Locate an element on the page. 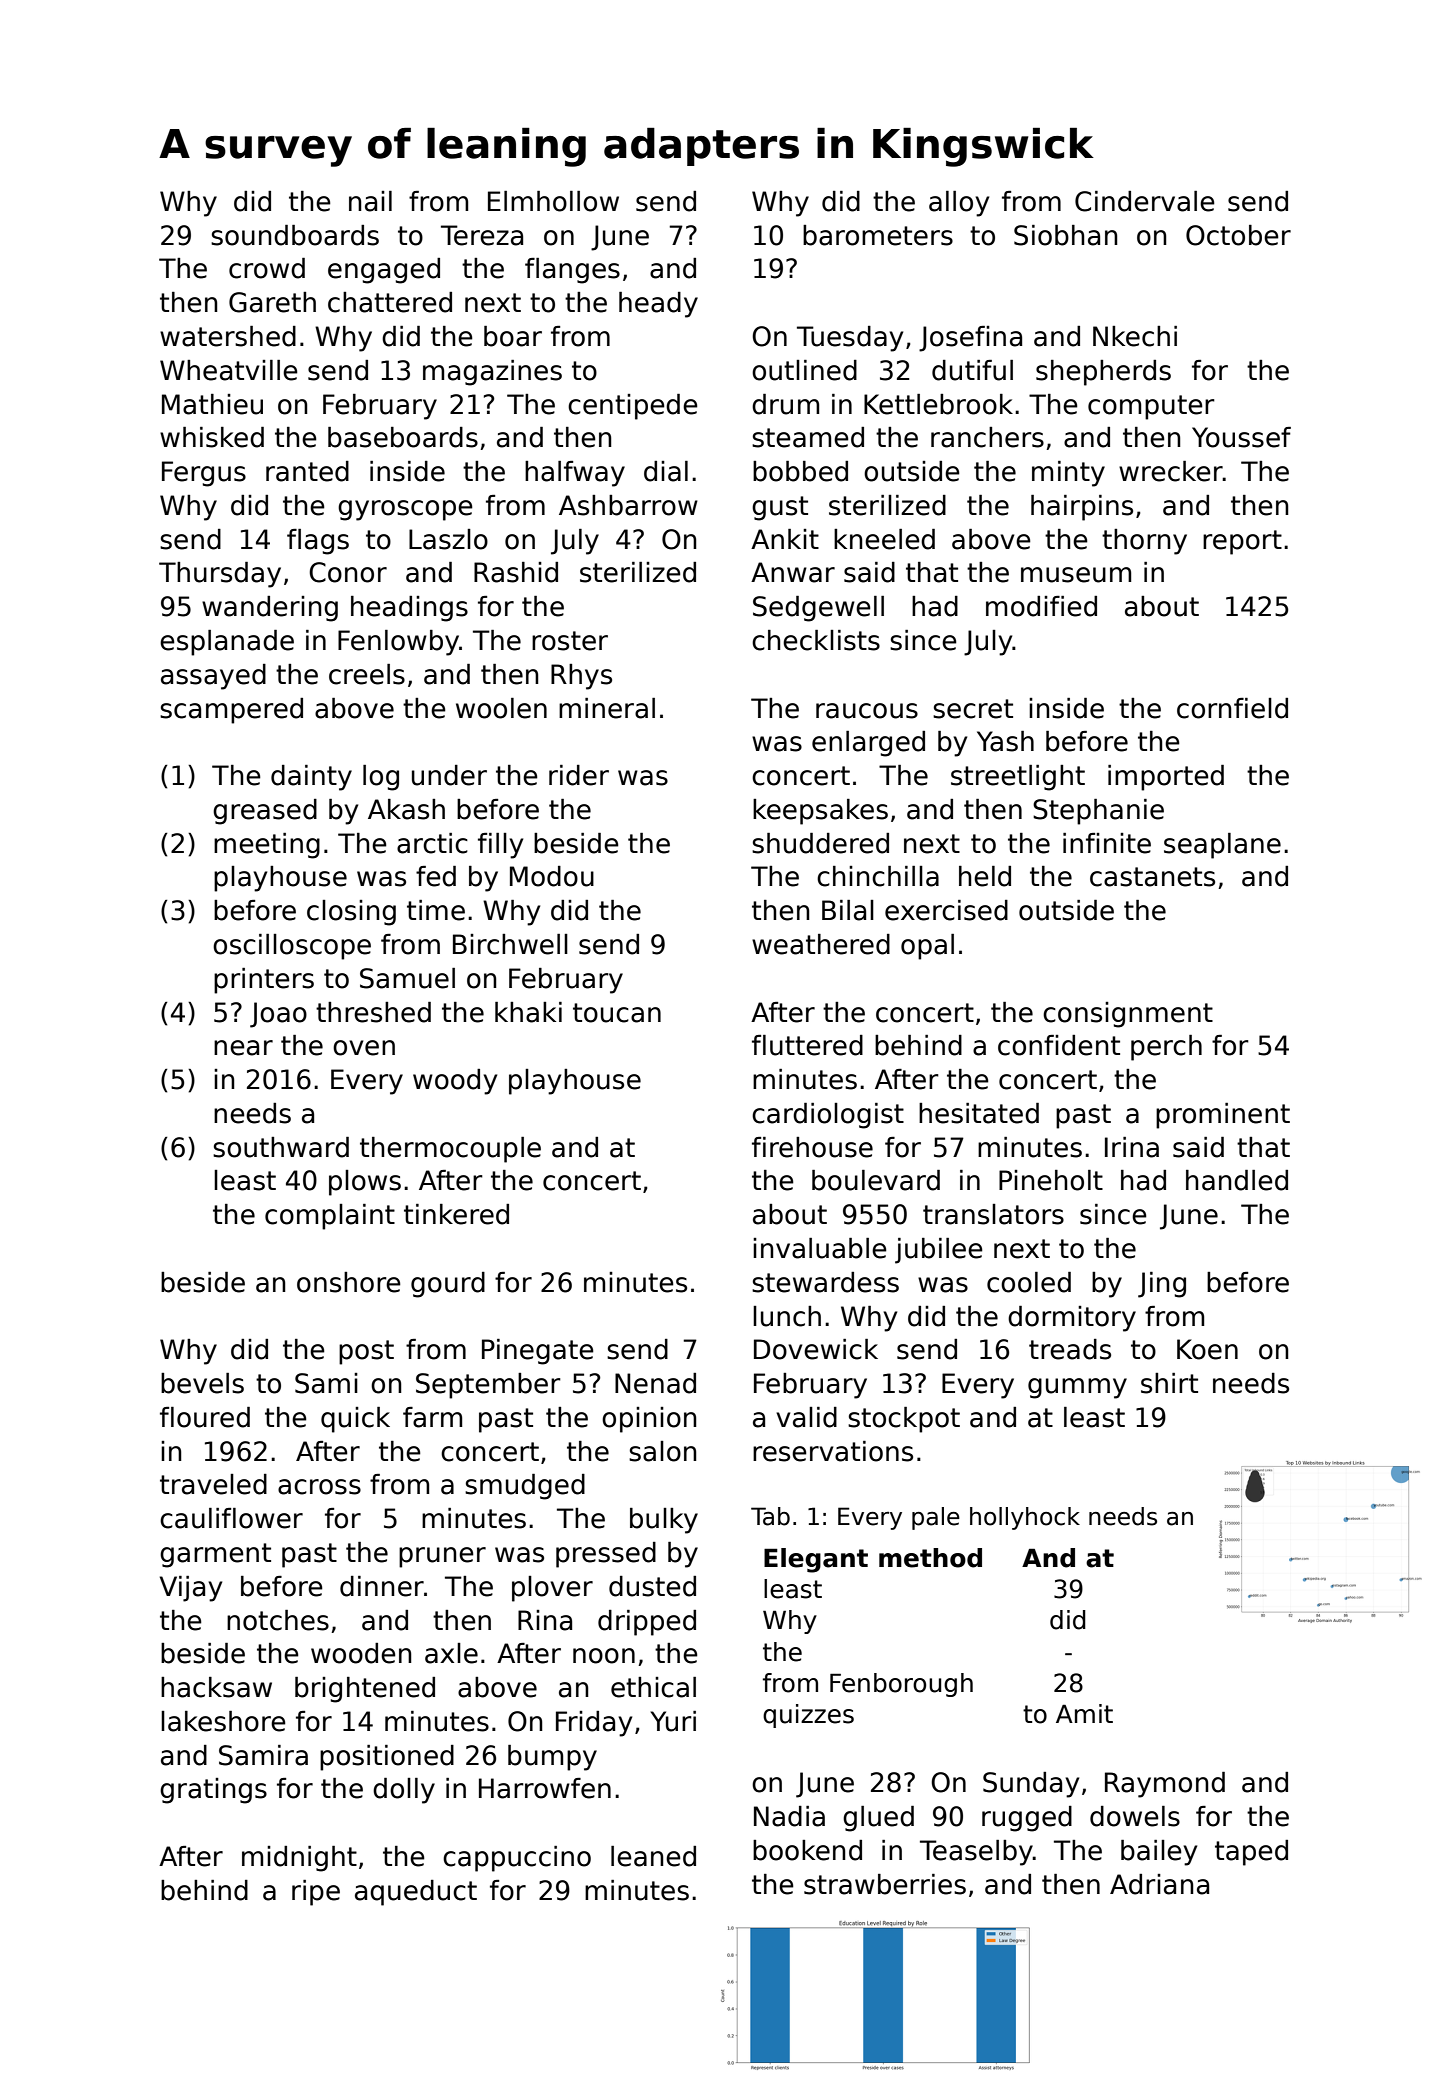 Image resolution: width=1450 pixels, height=2100 pixels. tinkered is located at coordinates (456, 1214).
